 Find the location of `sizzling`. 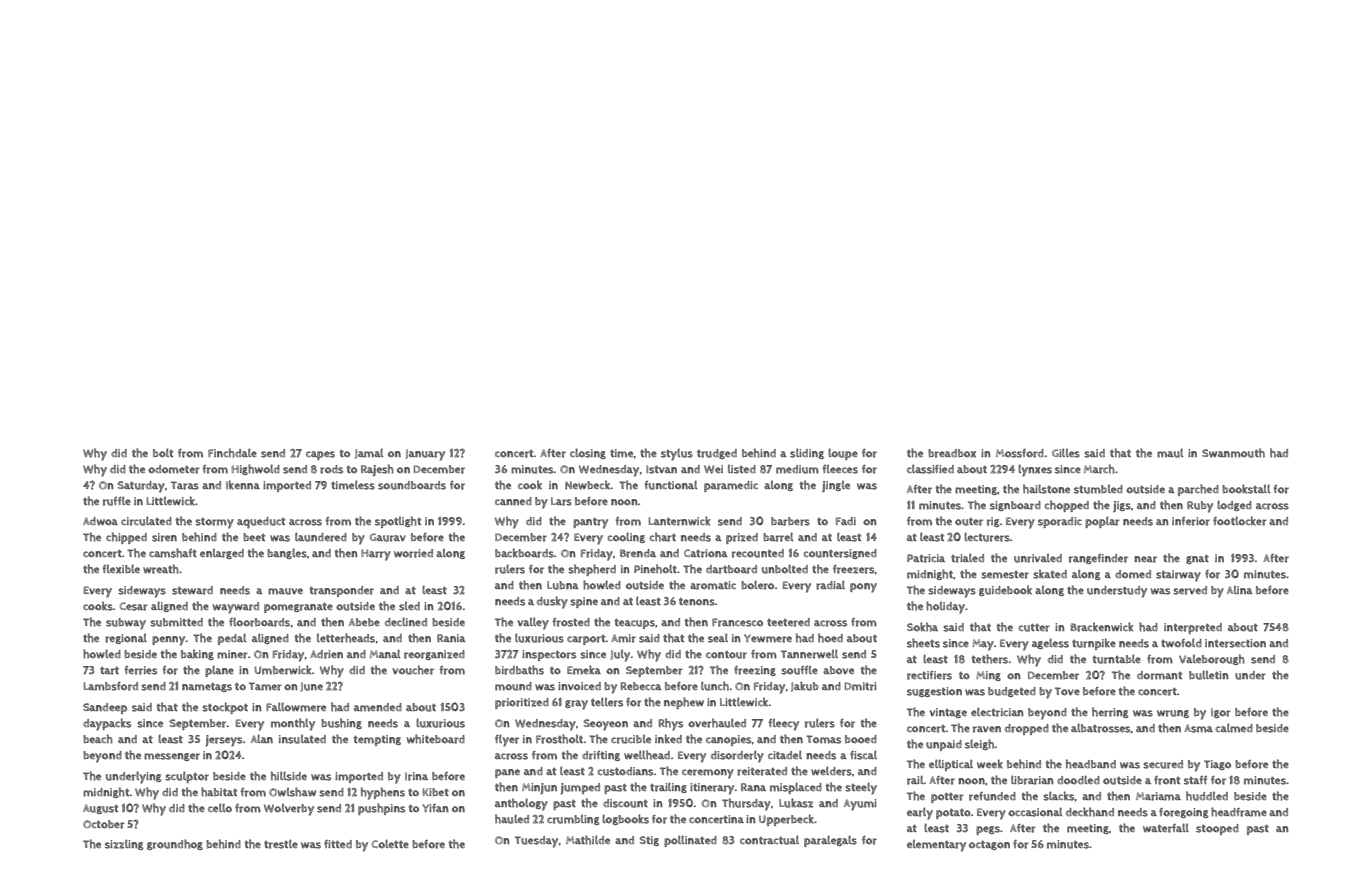

sizzling is located at coordinates (124, 844).
